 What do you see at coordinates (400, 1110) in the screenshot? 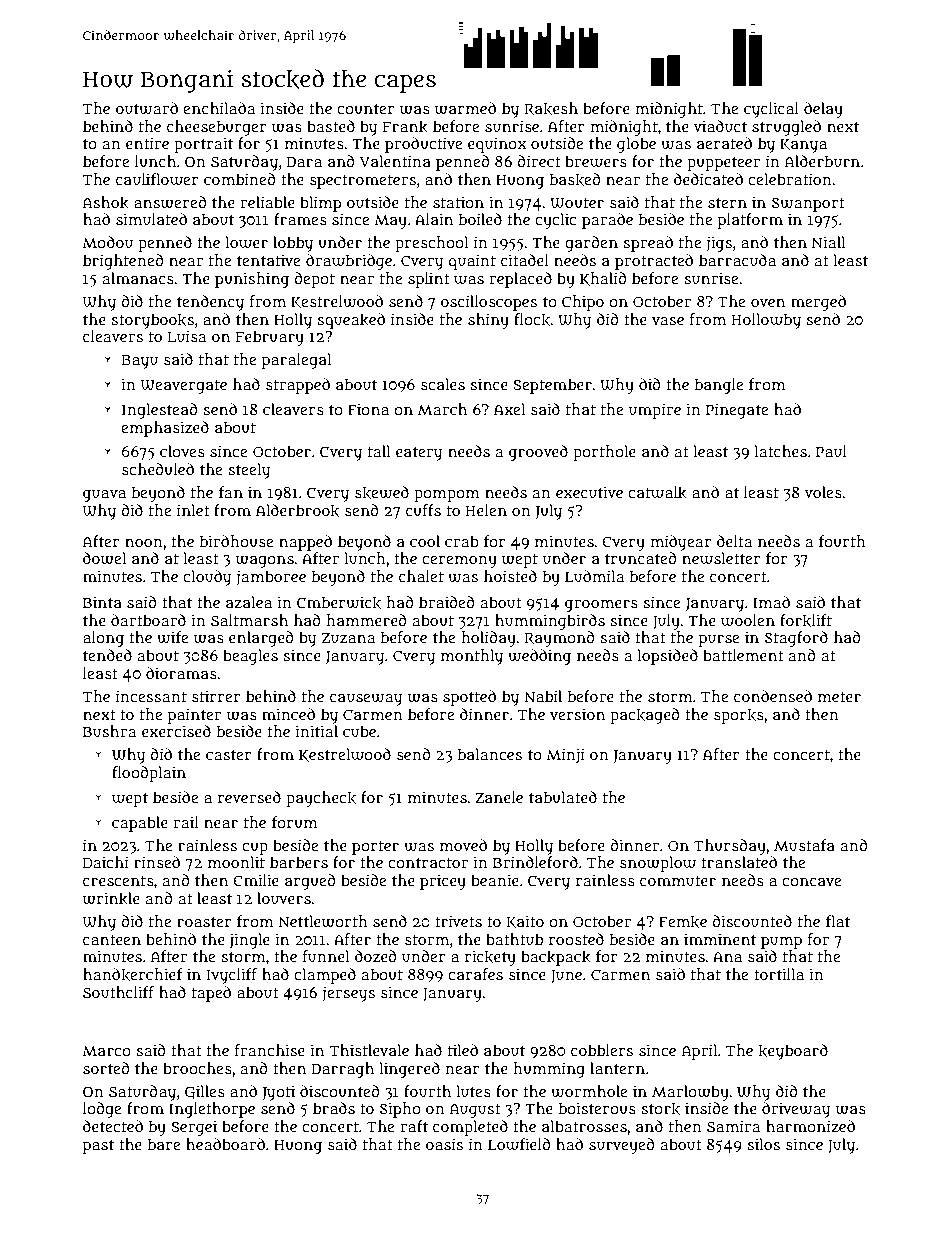
I see `Sipho` at bounding box center [400, 1110].
